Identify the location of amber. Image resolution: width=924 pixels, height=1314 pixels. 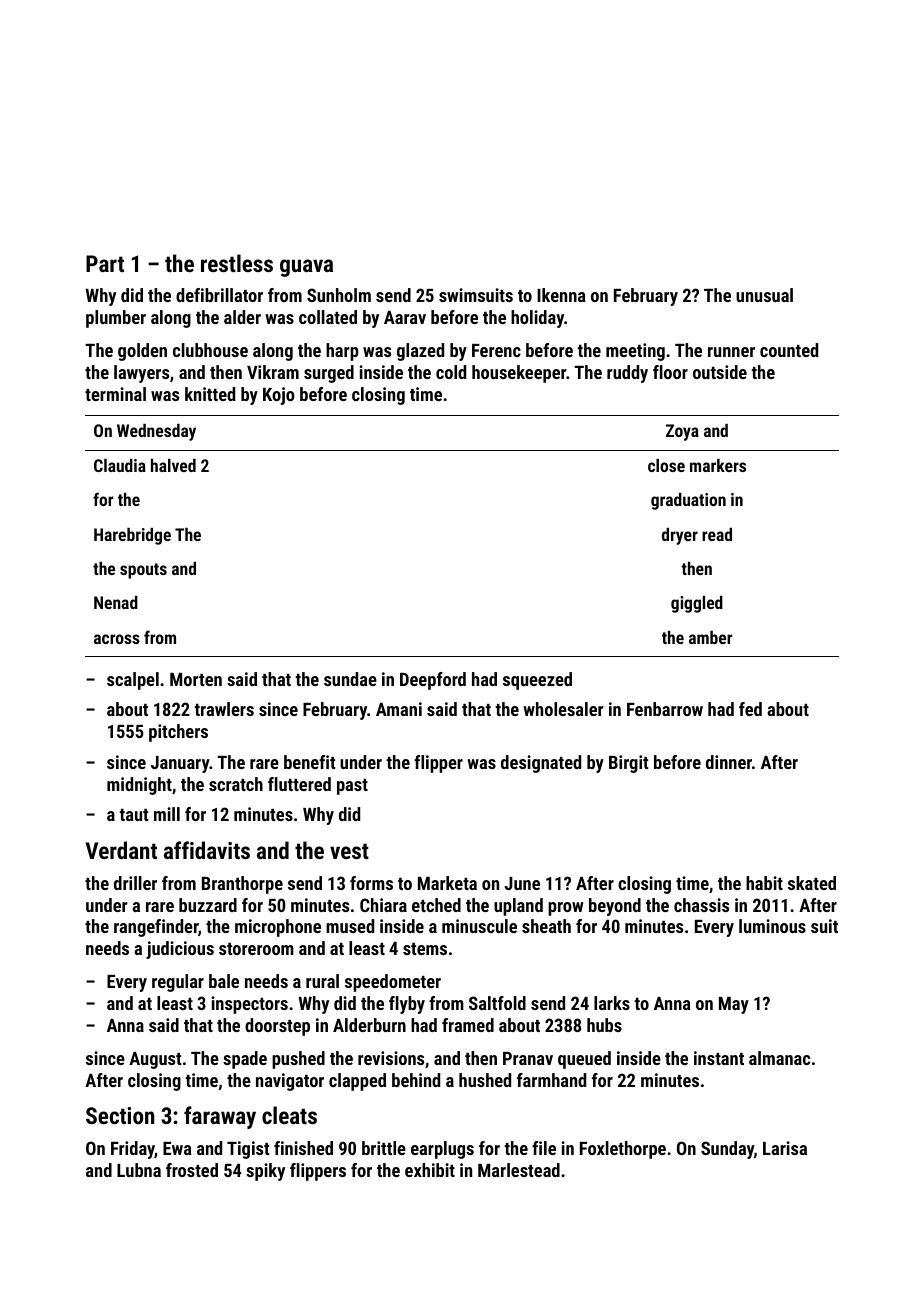
(710, 637).
